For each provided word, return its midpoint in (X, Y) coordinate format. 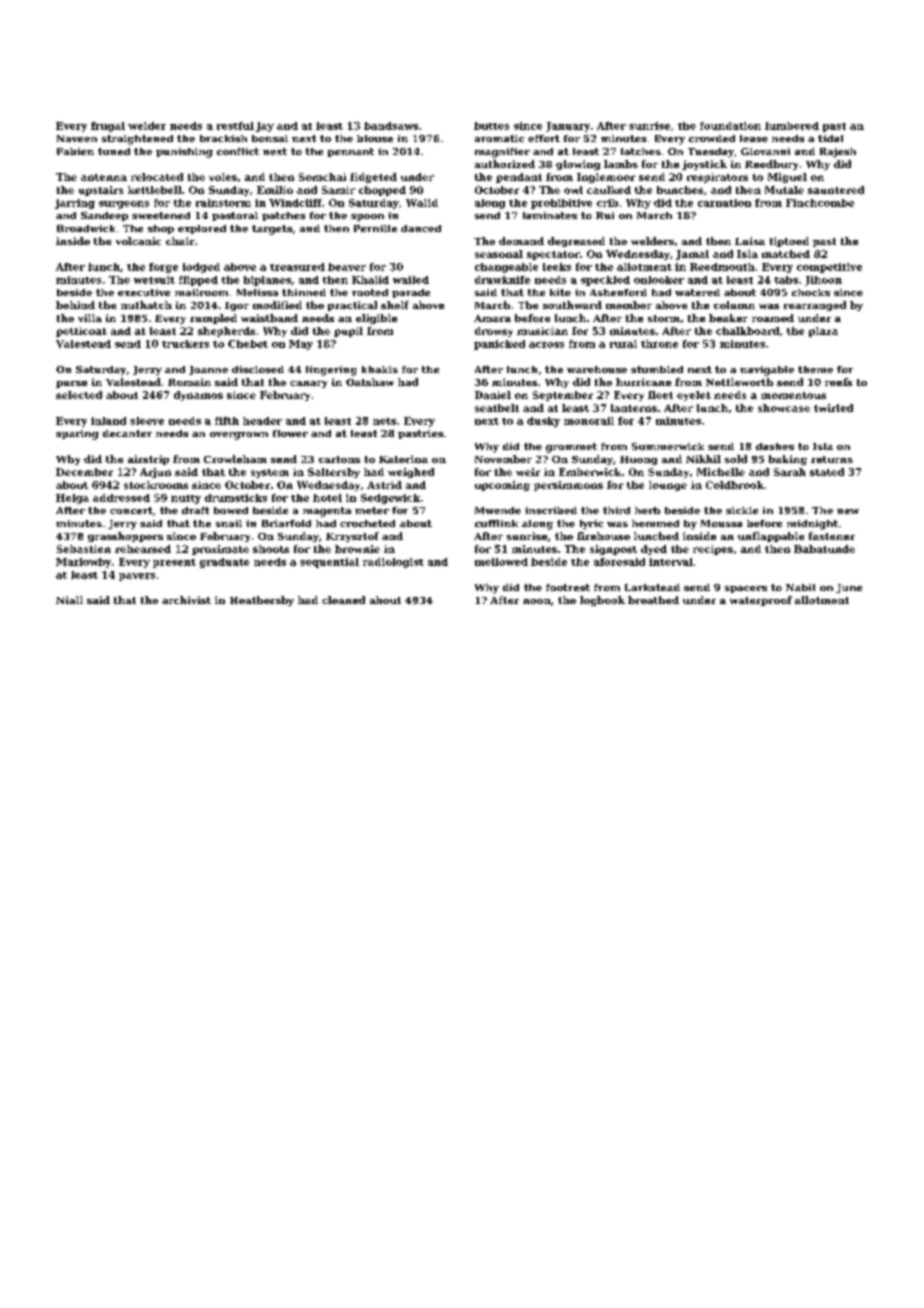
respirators (717, 178)
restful (235, 126)
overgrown (239, 436)
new (848, 511)
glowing (578, 165)
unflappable (771, 537)
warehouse (597, 369)
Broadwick (86, 228)
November (503, 459)
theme (815, 369)
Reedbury (771, 165)
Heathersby (262, 601)
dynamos (198, 396)
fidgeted (373, 178)
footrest (568, 587)
